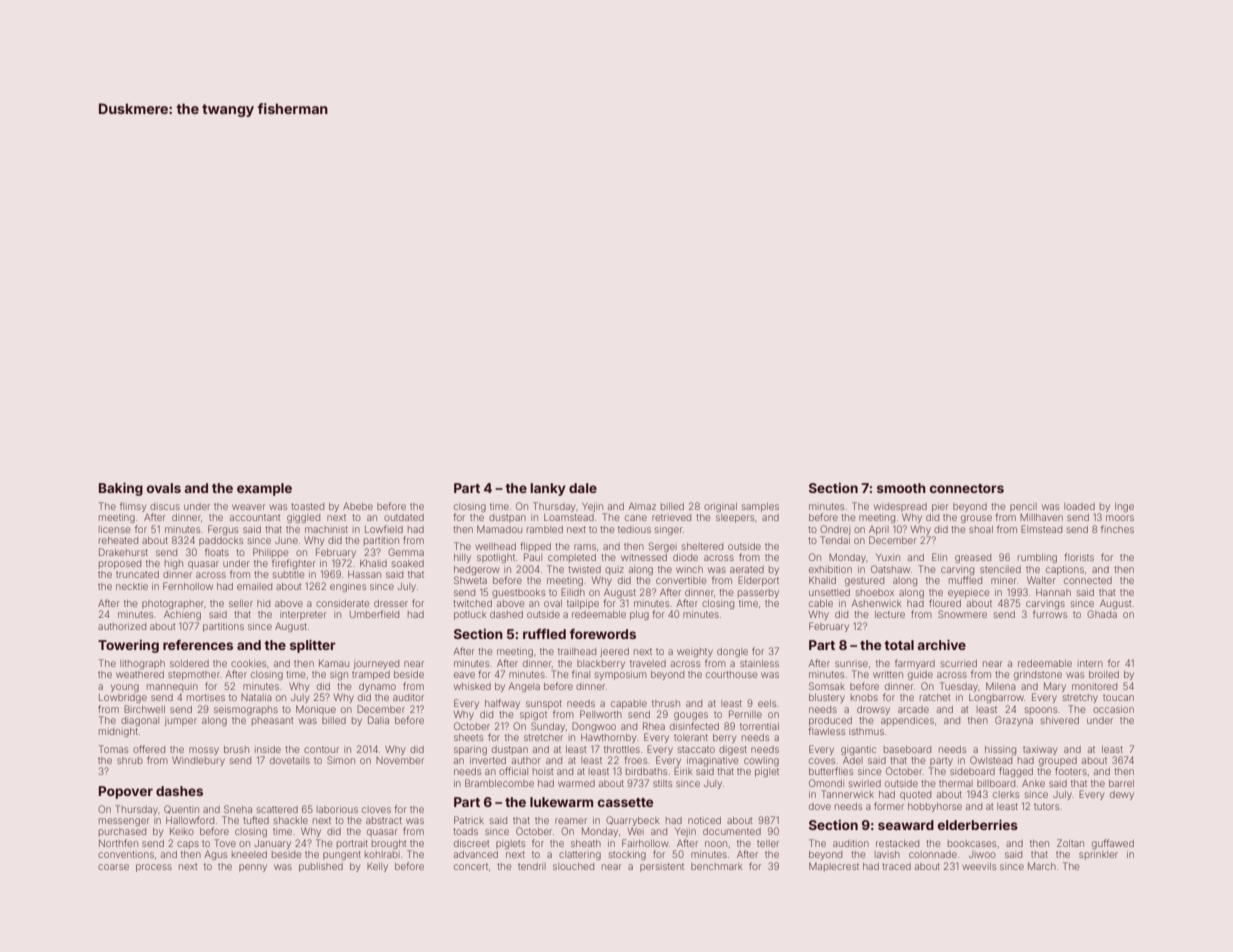  I want to click on ruffled, so click(544, 634).
